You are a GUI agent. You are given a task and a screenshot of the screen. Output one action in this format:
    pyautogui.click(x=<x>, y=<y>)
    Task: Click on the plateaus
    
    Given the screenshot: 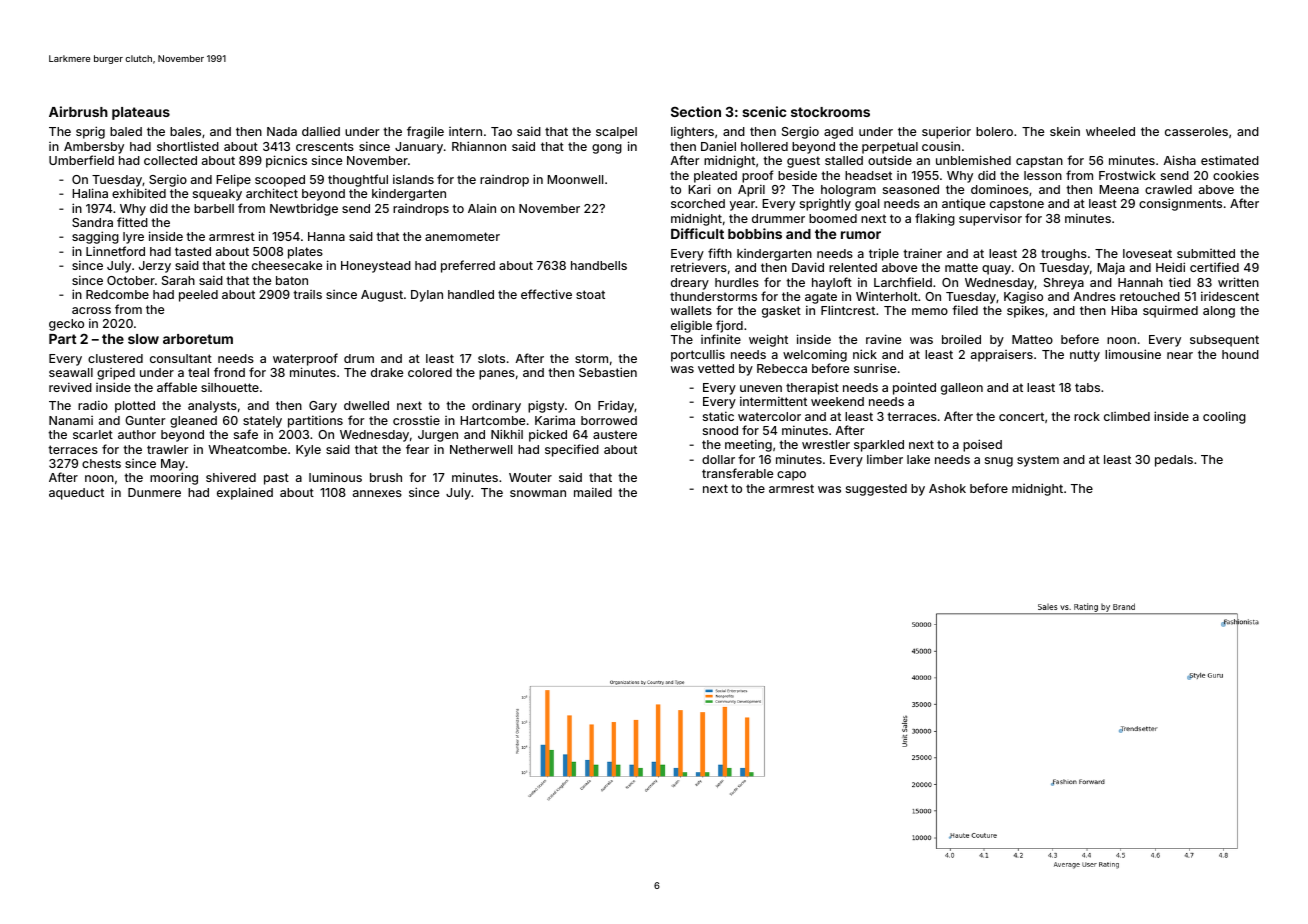 What is the action you would take?
    pyautogui.click(x=141, y=113)
